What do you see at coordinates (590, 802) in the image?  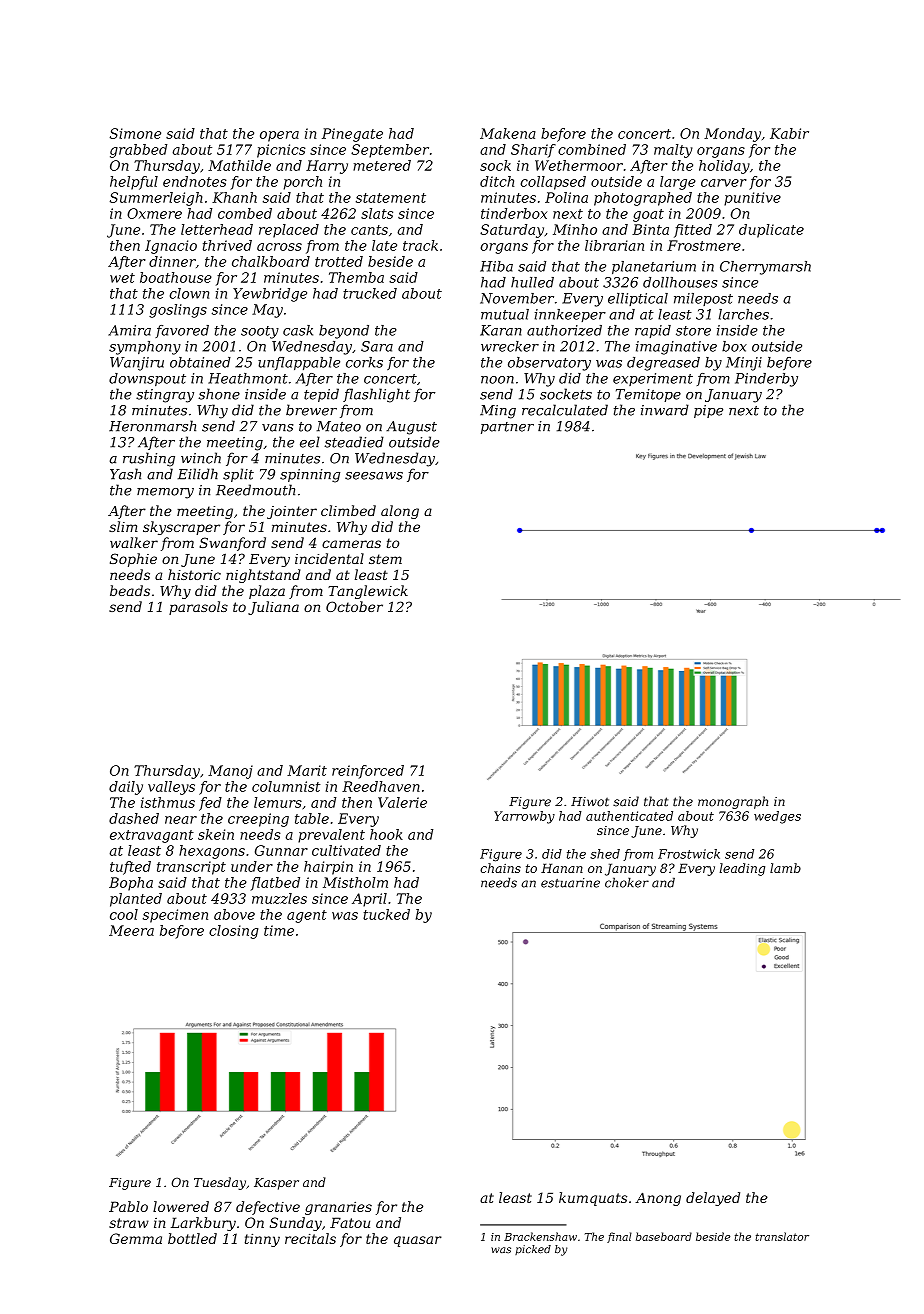 I see `Hiwot` at bounding box center [590, 802].
